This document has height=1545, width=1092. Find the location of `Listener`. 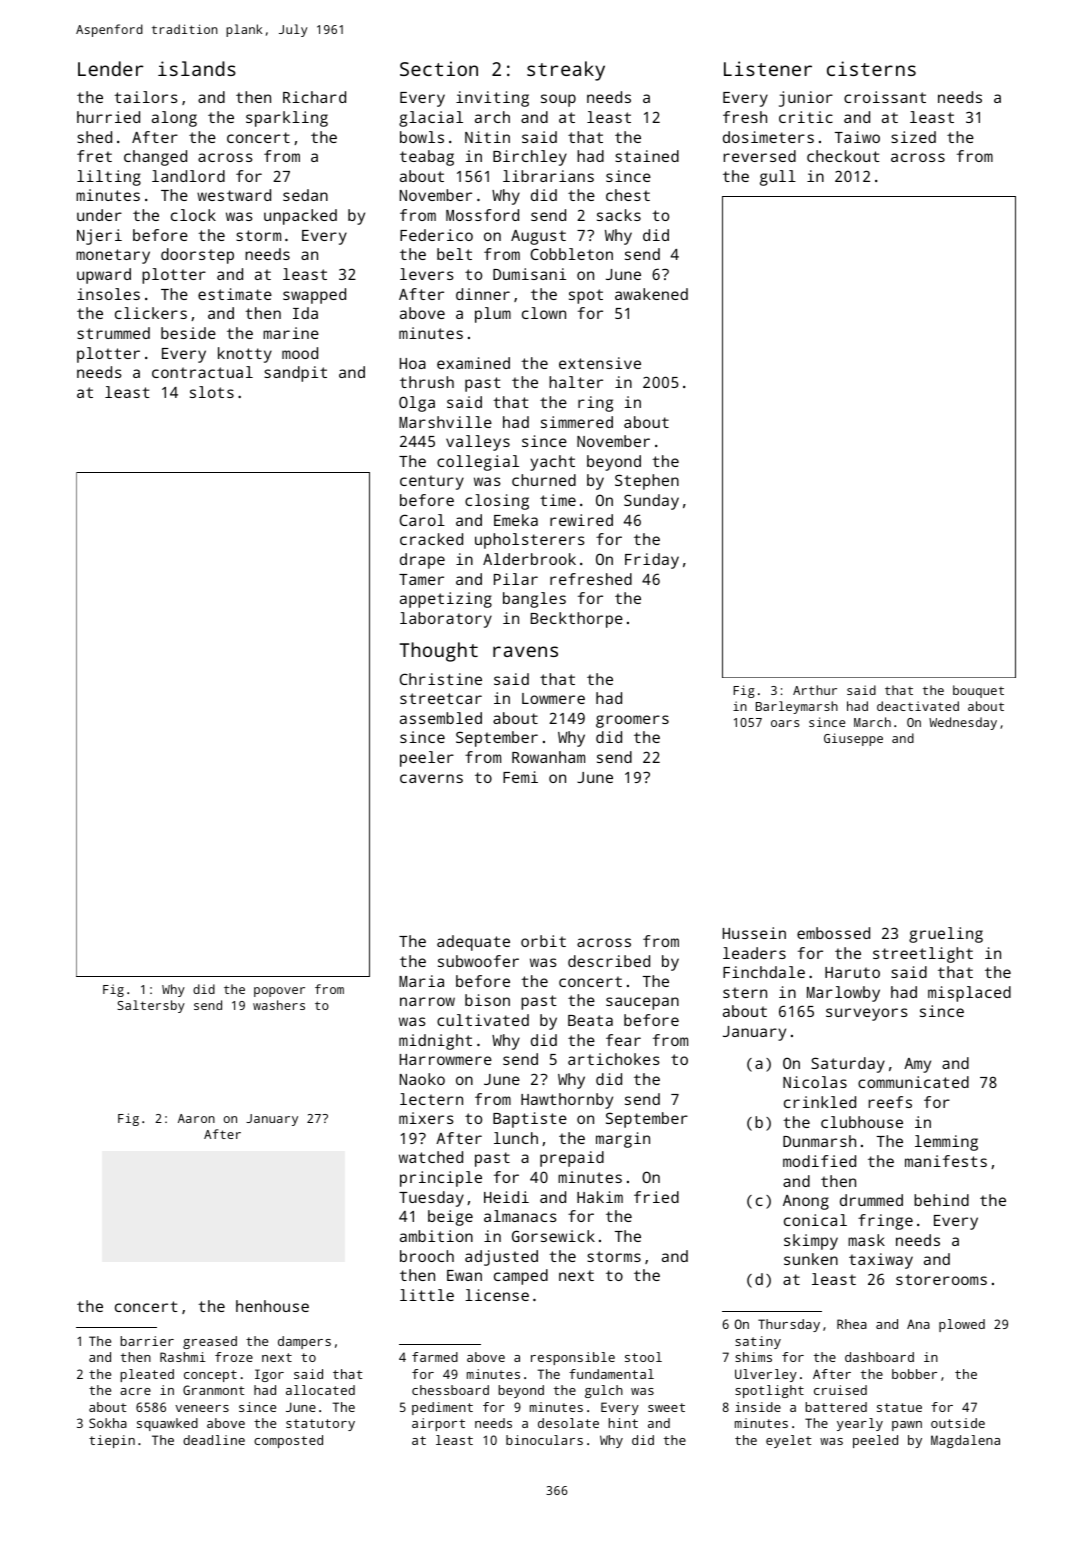

Listener is located at coordinates (768, 68).
